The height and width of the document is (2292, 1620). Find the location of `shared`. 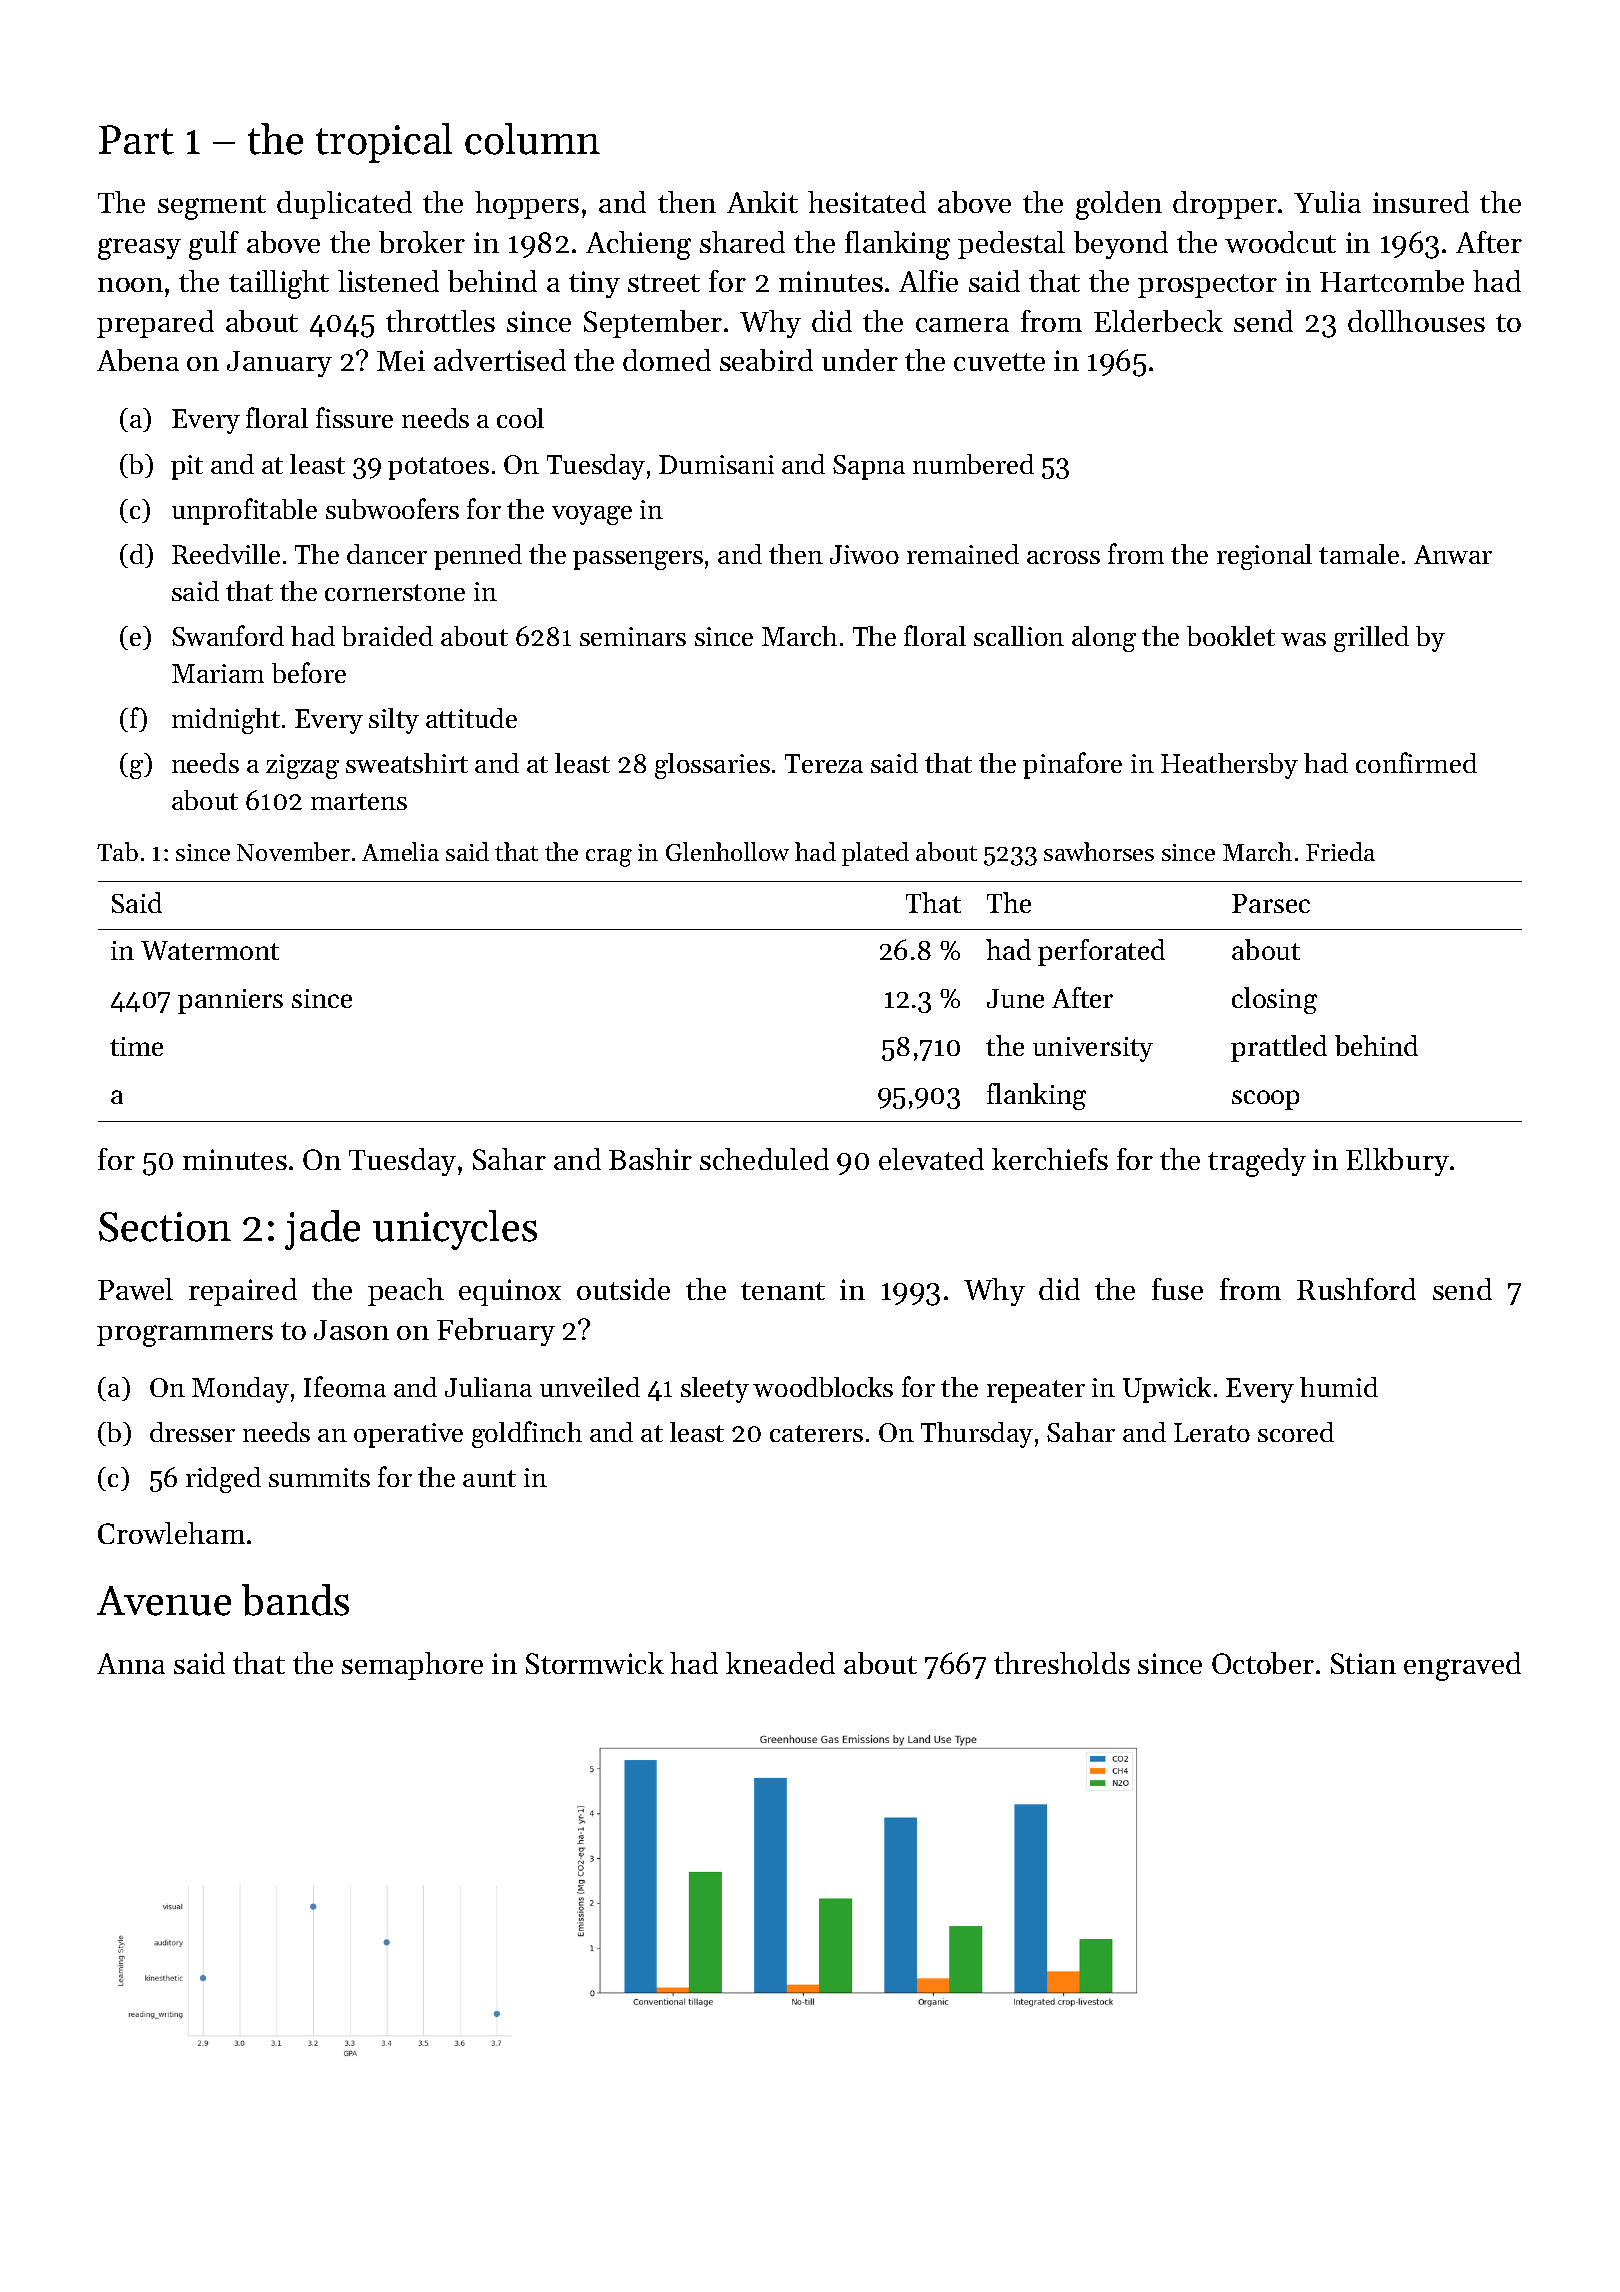

shared is located at coordinates (742, 242).
